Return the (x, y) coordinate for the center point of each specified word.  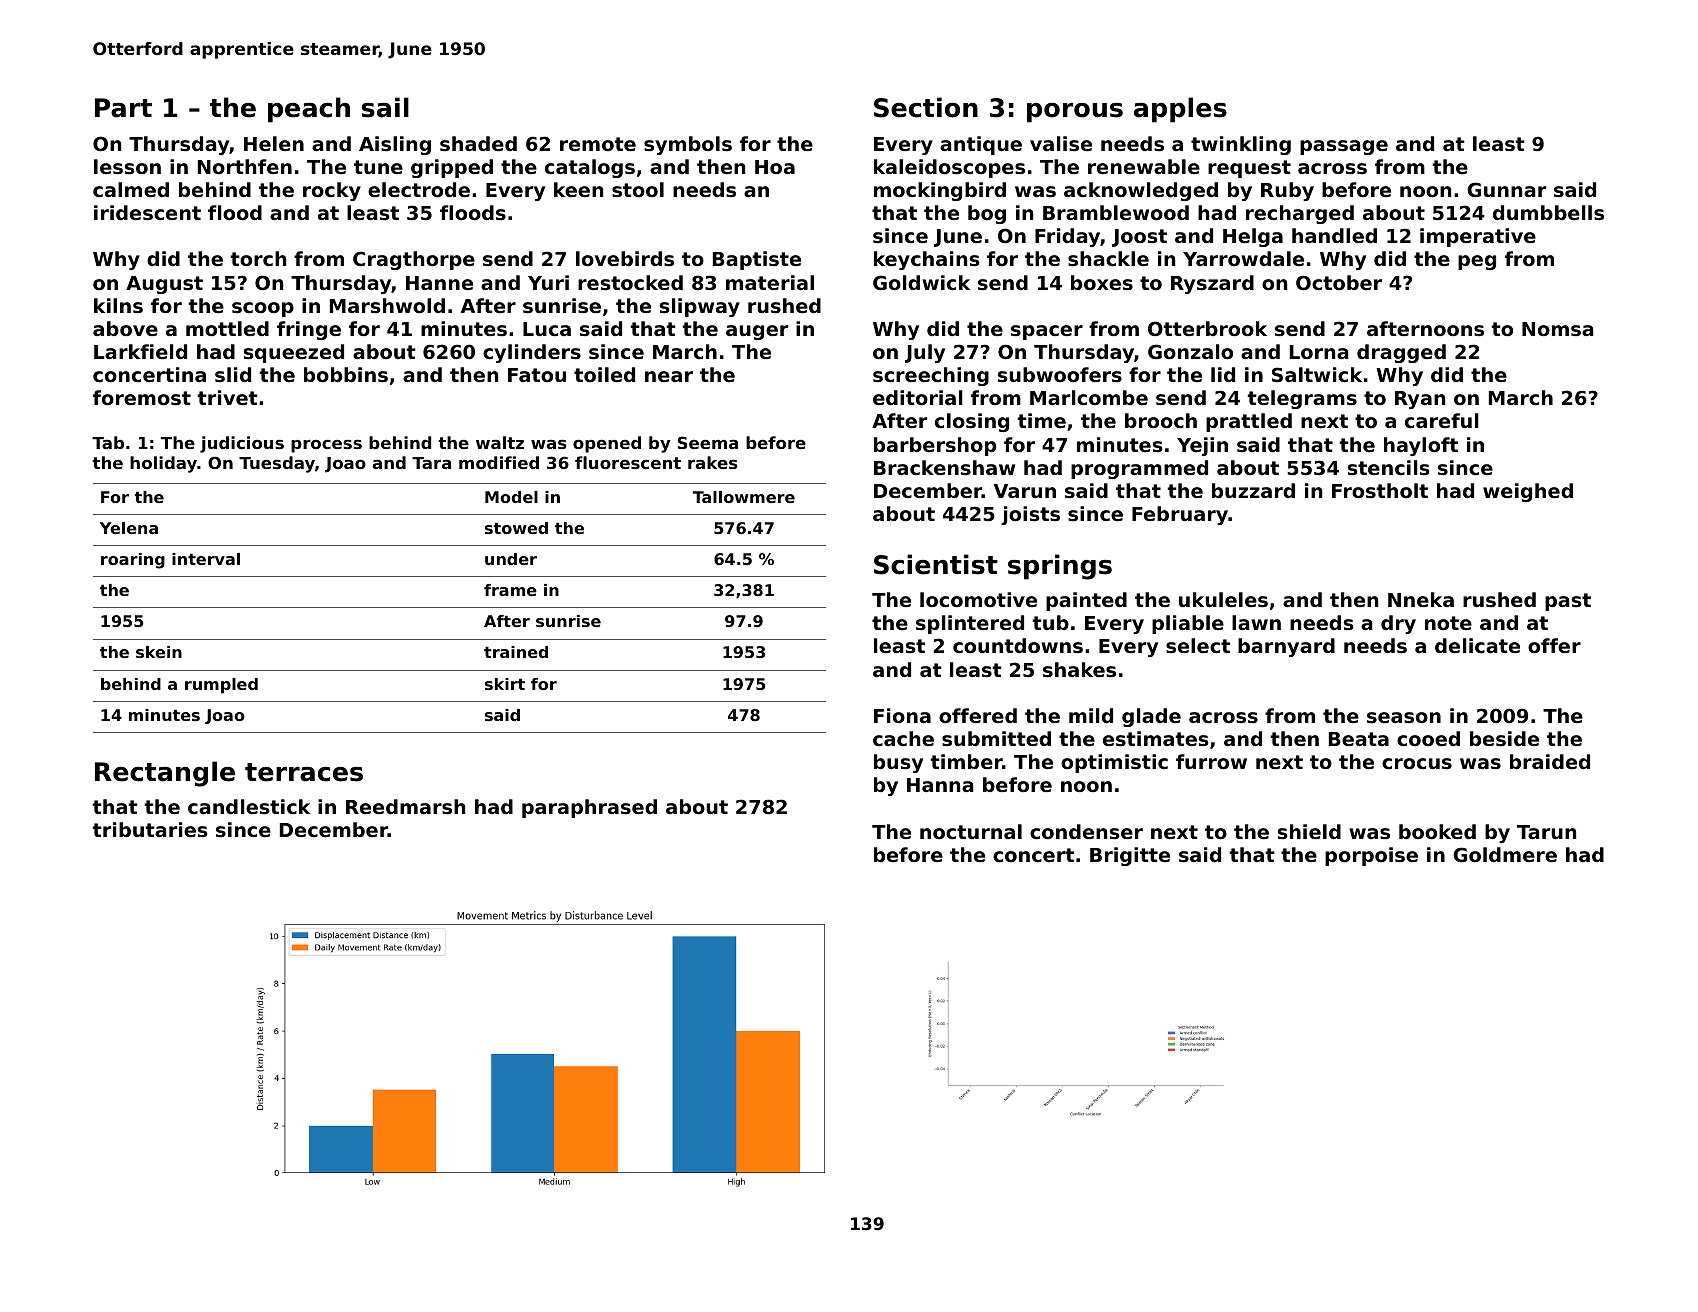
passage (1344, 147)
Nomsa (1558, 329)
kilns (118, 305)
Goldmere (1505, 855)
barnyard (1286, 647)
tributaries (149, 830)
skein (159, 652)
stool (638, 189)
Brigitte (1130, 856)
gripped (452, 168)
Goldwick (922, 282)
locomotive (978, 599)
